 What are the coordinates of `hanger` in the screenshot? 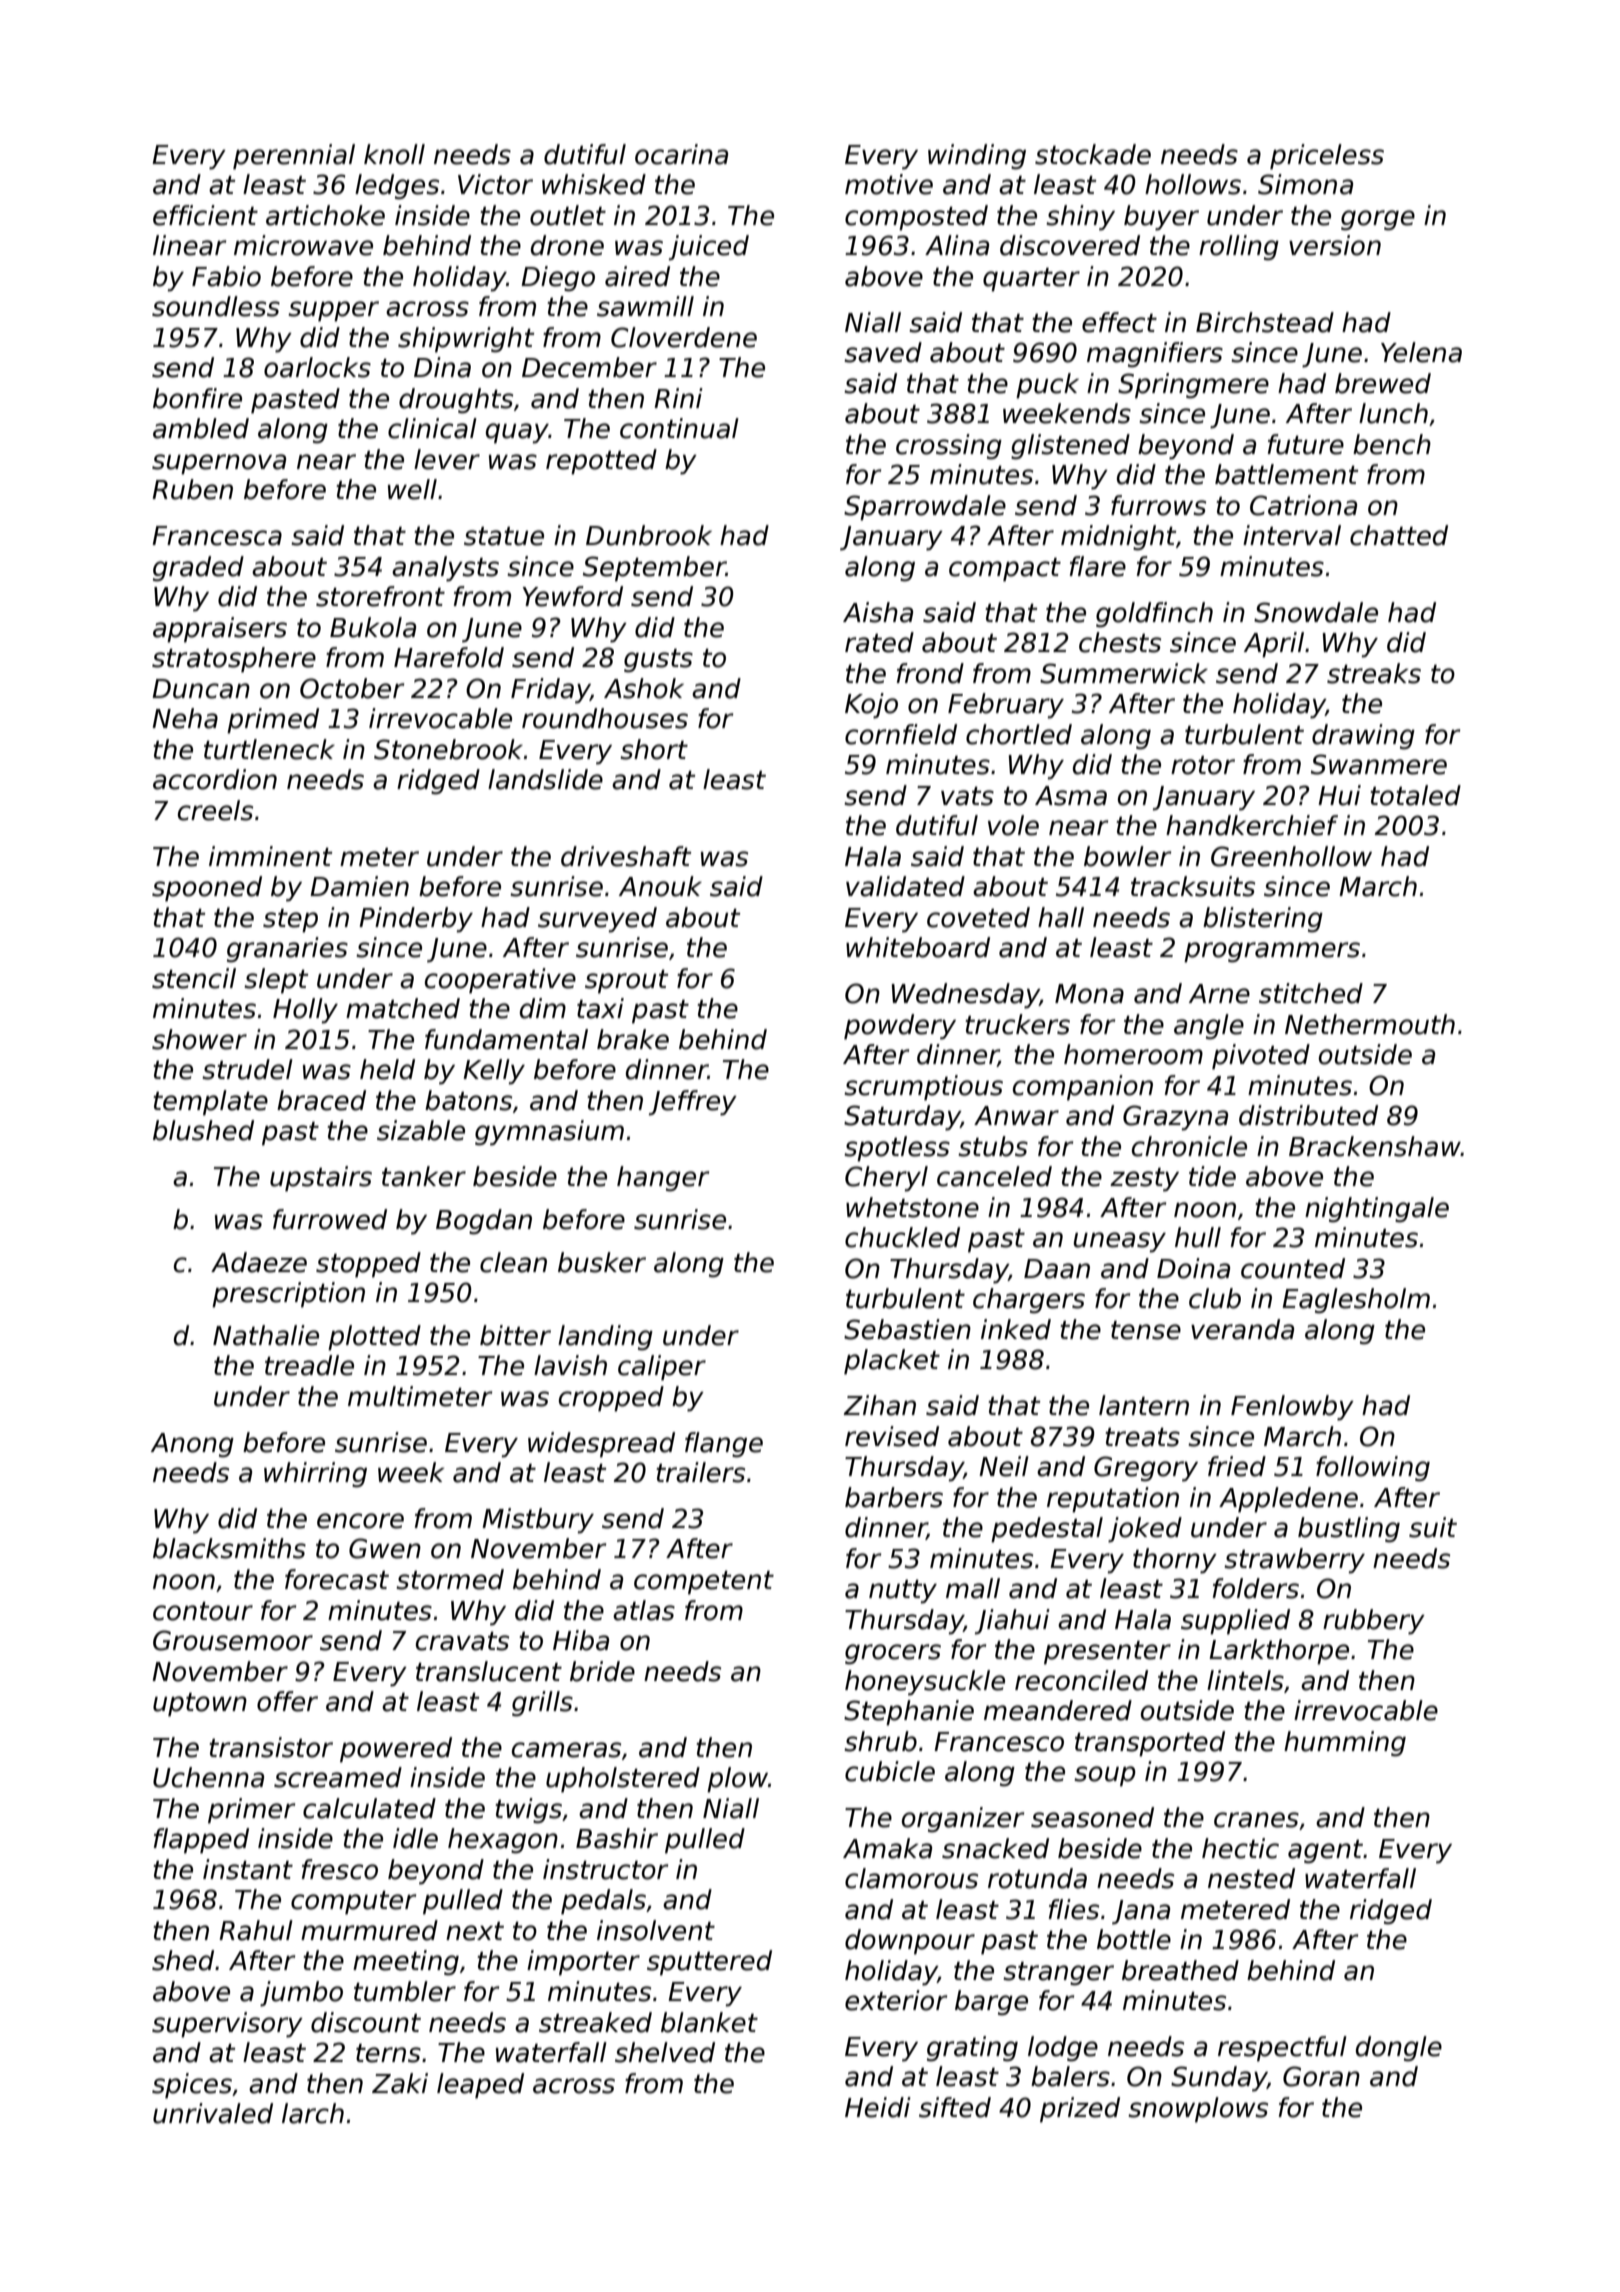 It's located at (663, 1179).
